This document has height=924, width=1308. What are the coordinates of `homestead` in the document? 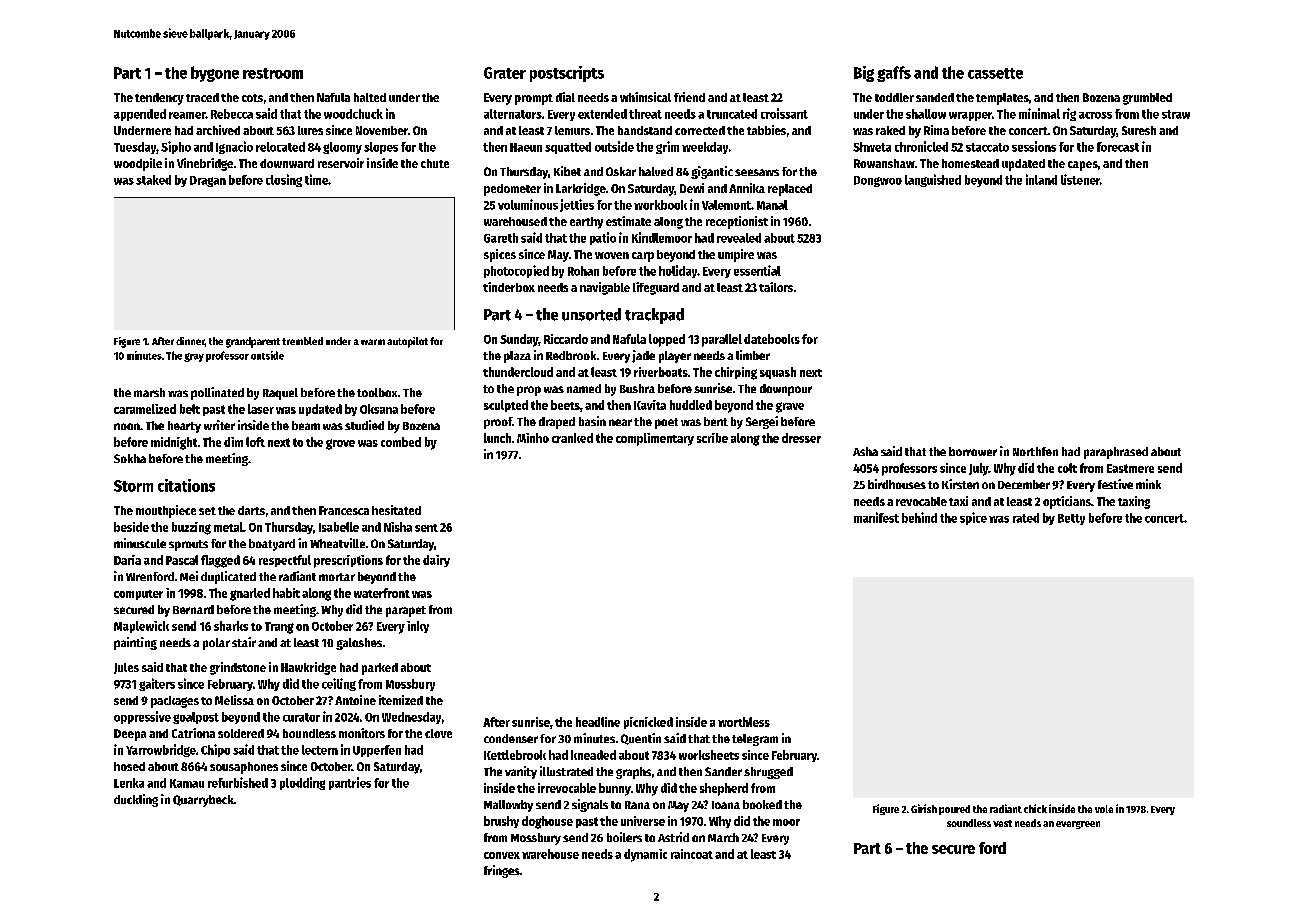 It's located at (970, 163).
